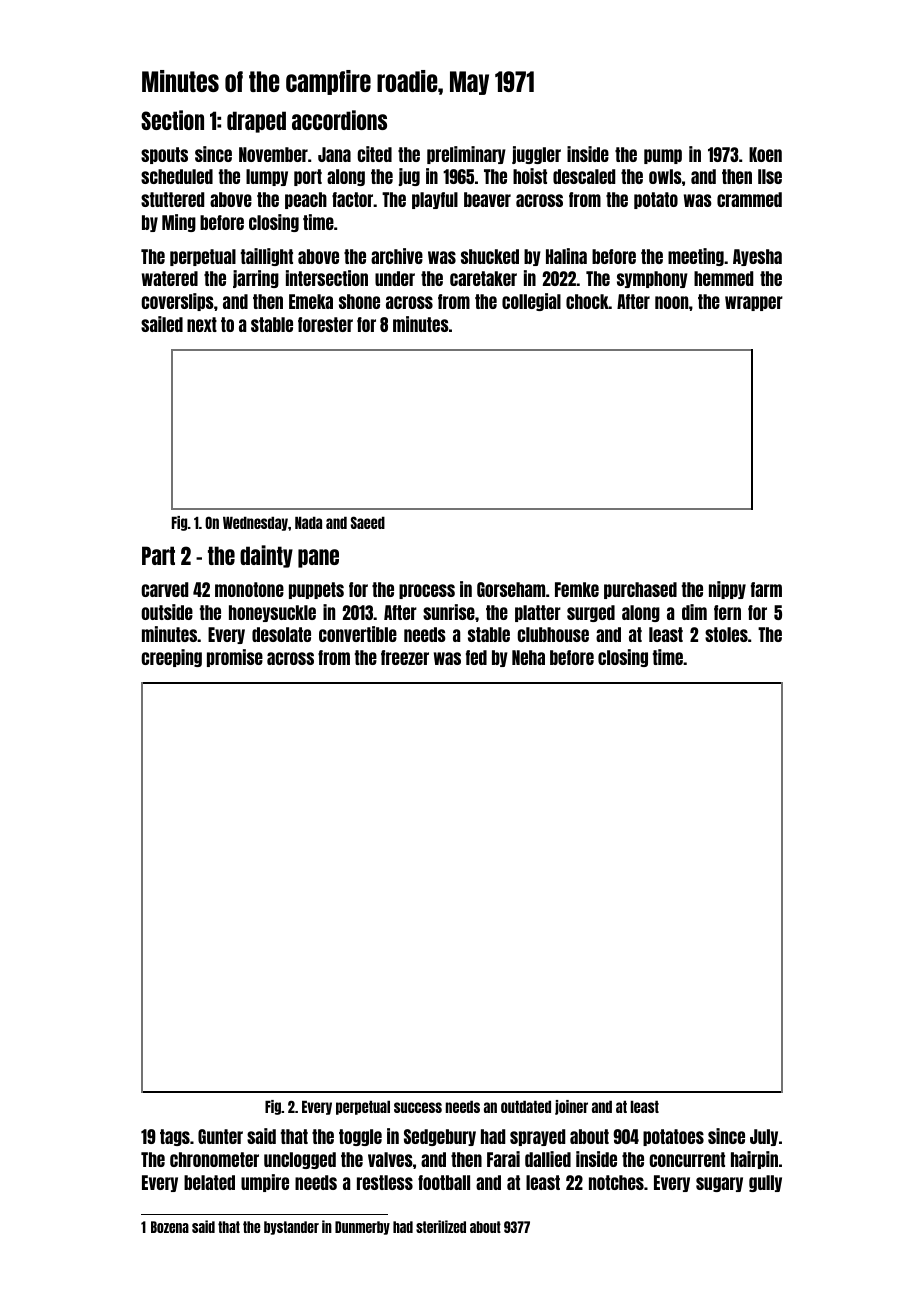 This screenshot has height=1314, width=924. I want to click on draped, so click(256, 122).
